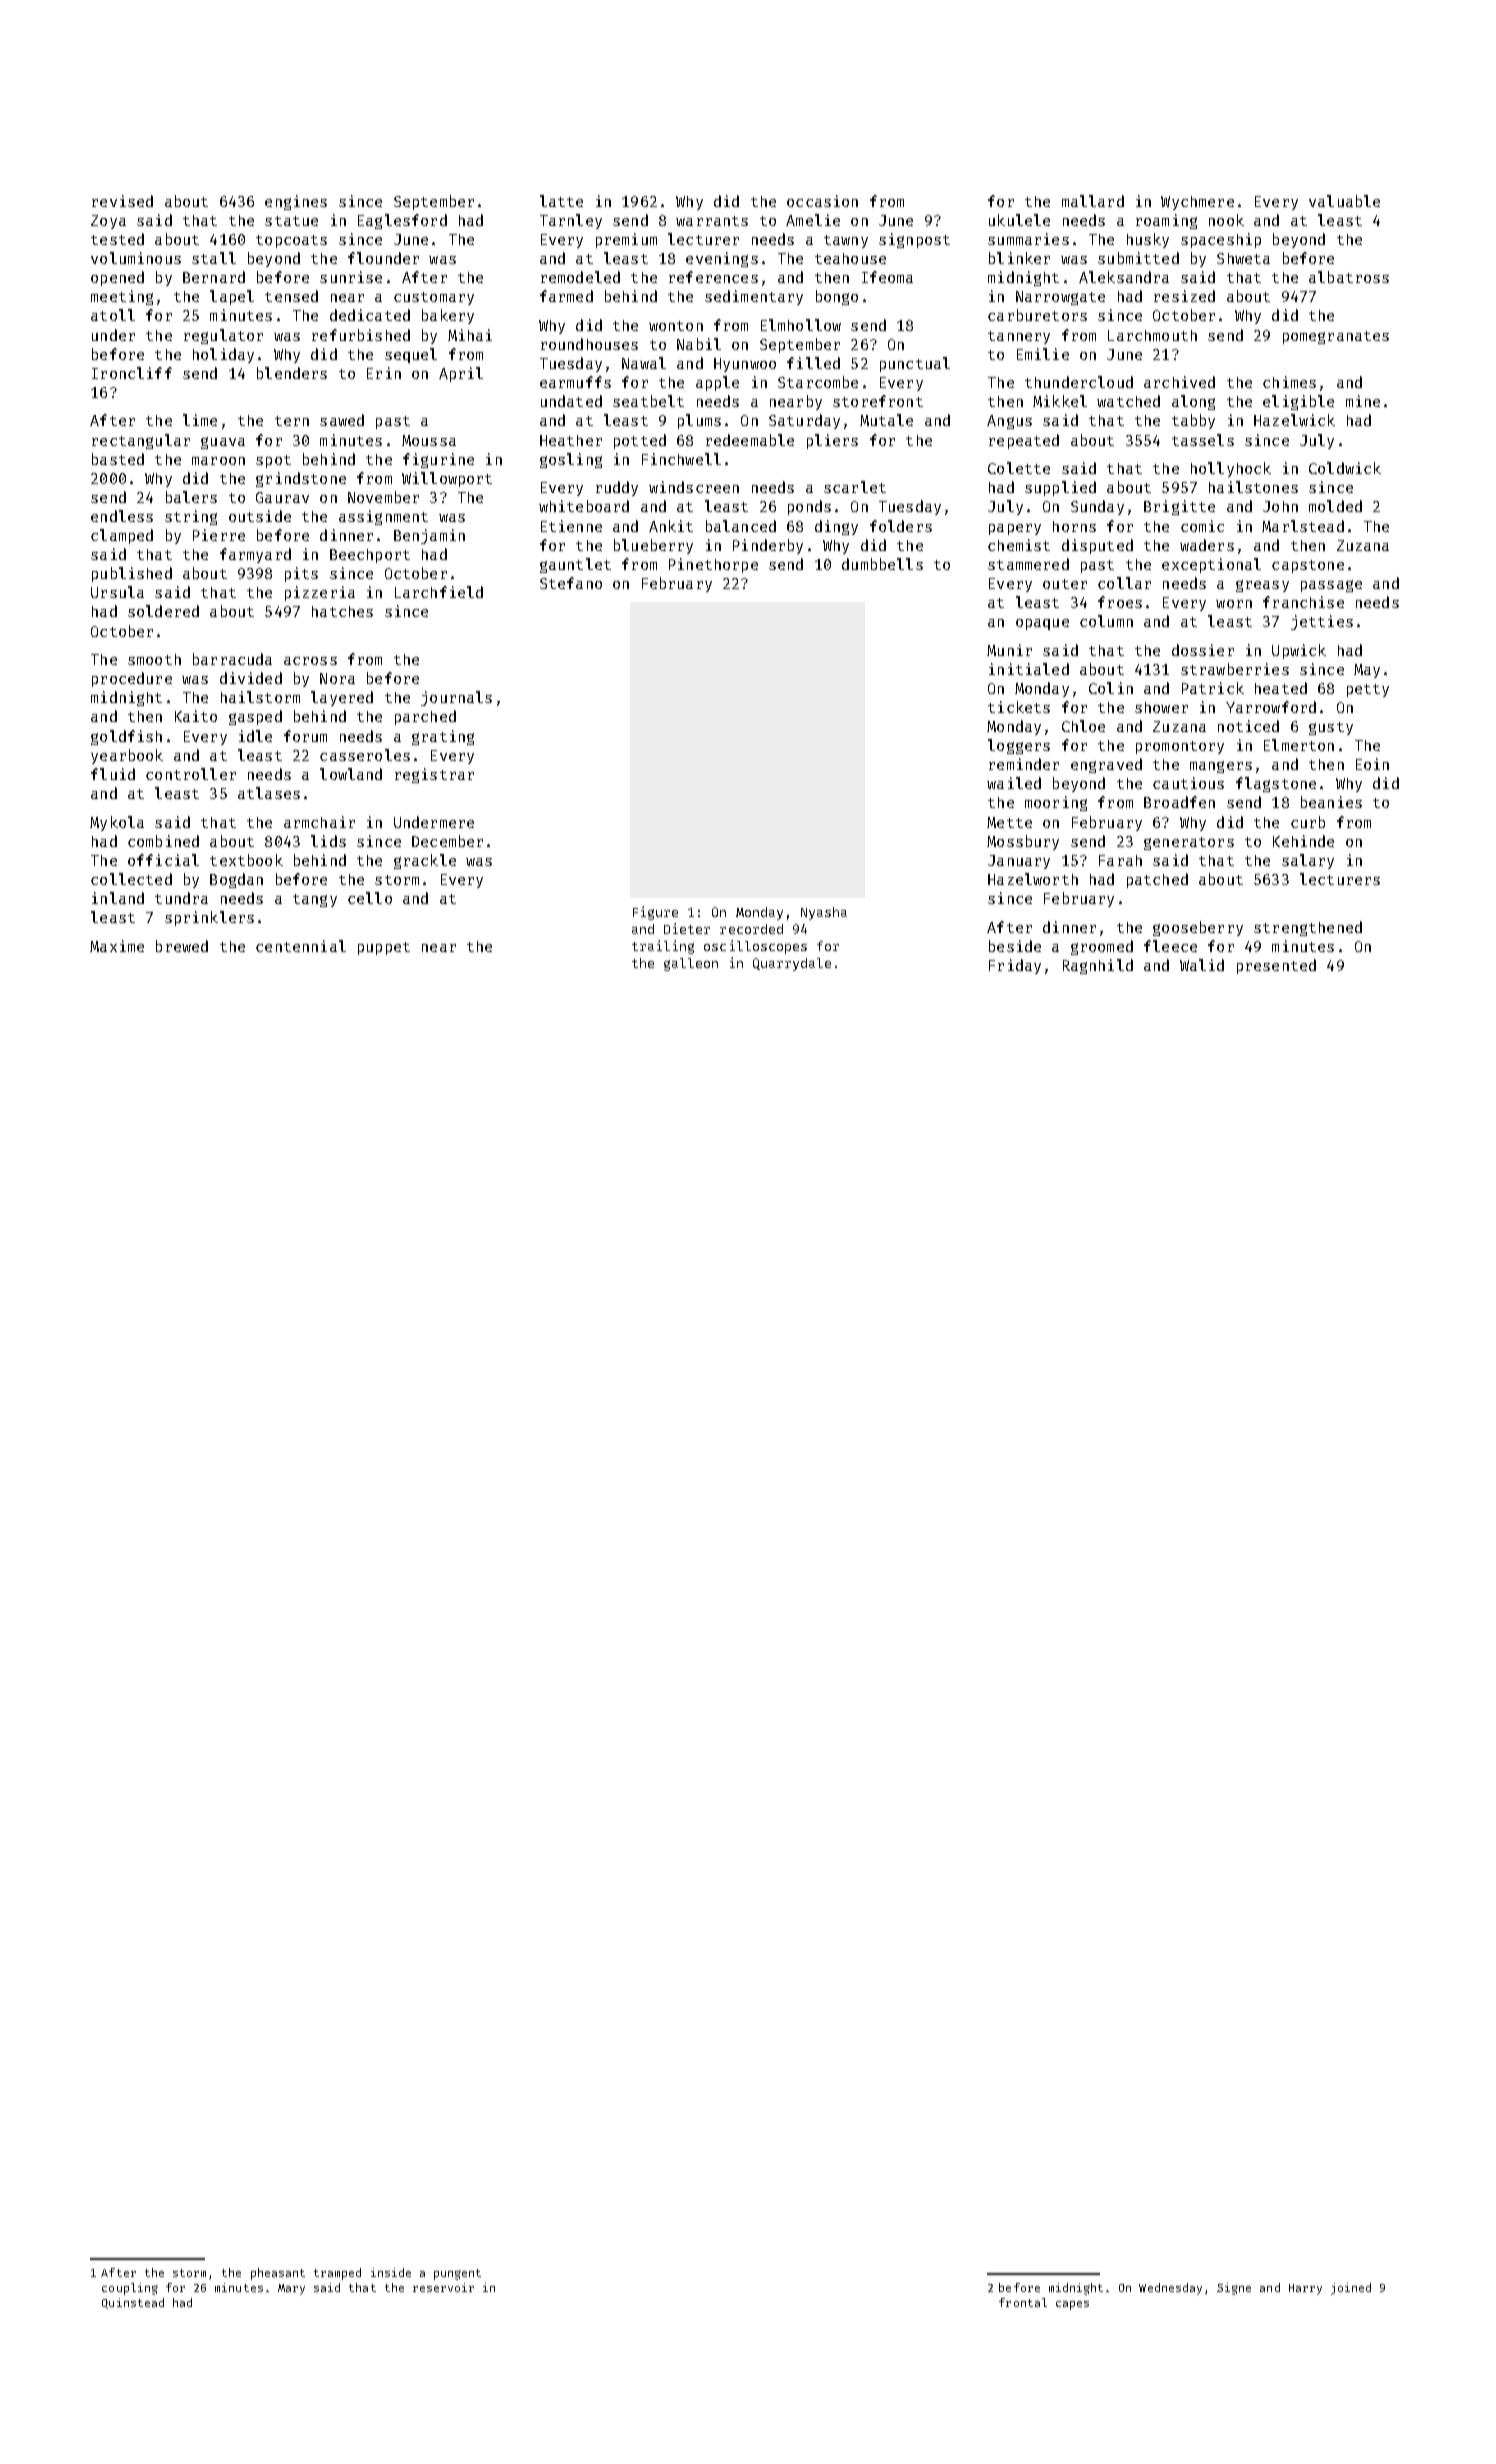 Image resolution: width=1496 pixels, height=2464 pixels. What do you see at coordinates (691, 964) in the screenshot?
I see `galleon` at bounding box center [691, 964].
